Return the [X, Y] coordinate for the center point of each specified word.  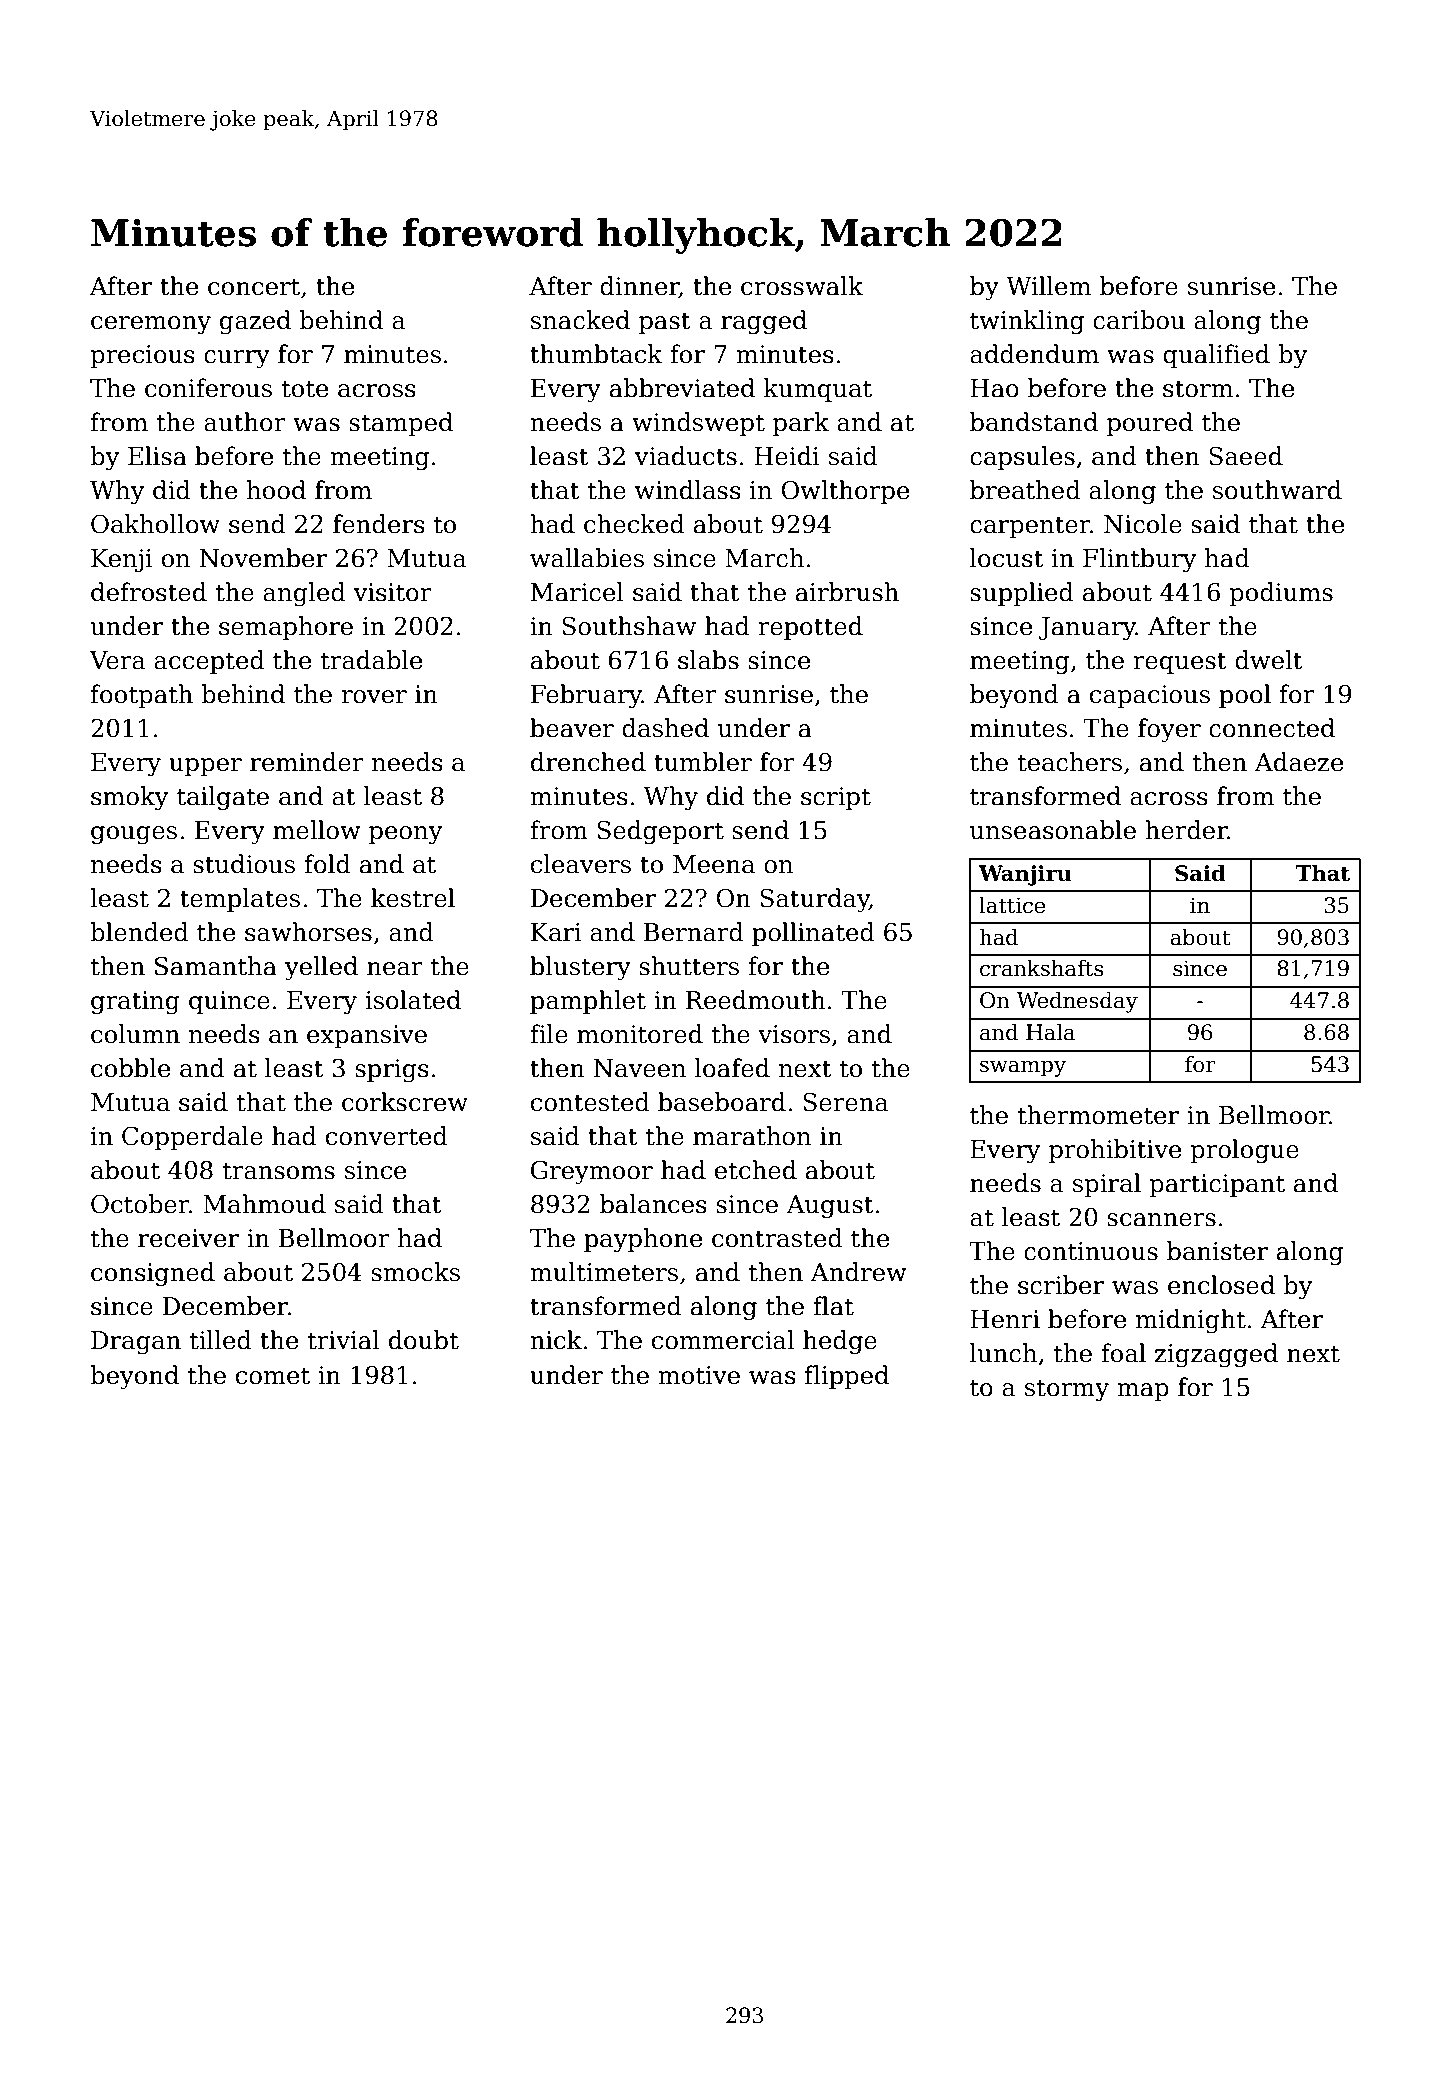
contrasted [777, 1238]
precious [142, 356]
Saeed [1246, 456]
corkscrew [405, 1102]
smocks [415, 1272]
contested [590, 1102]
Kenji [122, 561]
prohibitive [1115, 1151]
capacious [1150, 696]
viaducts [685, 456]
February [586, 696]
